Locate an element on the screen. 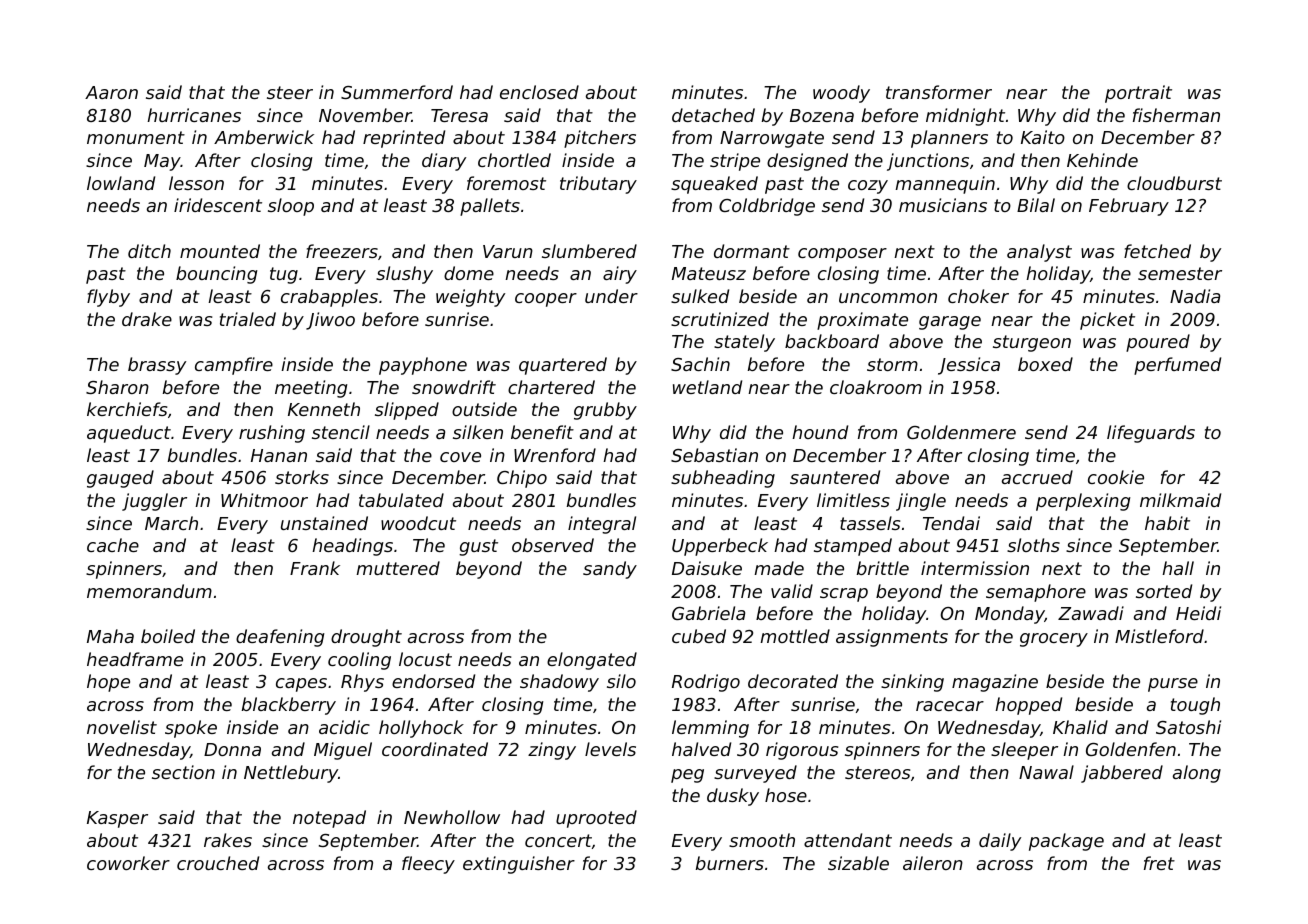 The width and height of the screenshot is (1308, 924). muttered is located at coordinates (398, 568).
